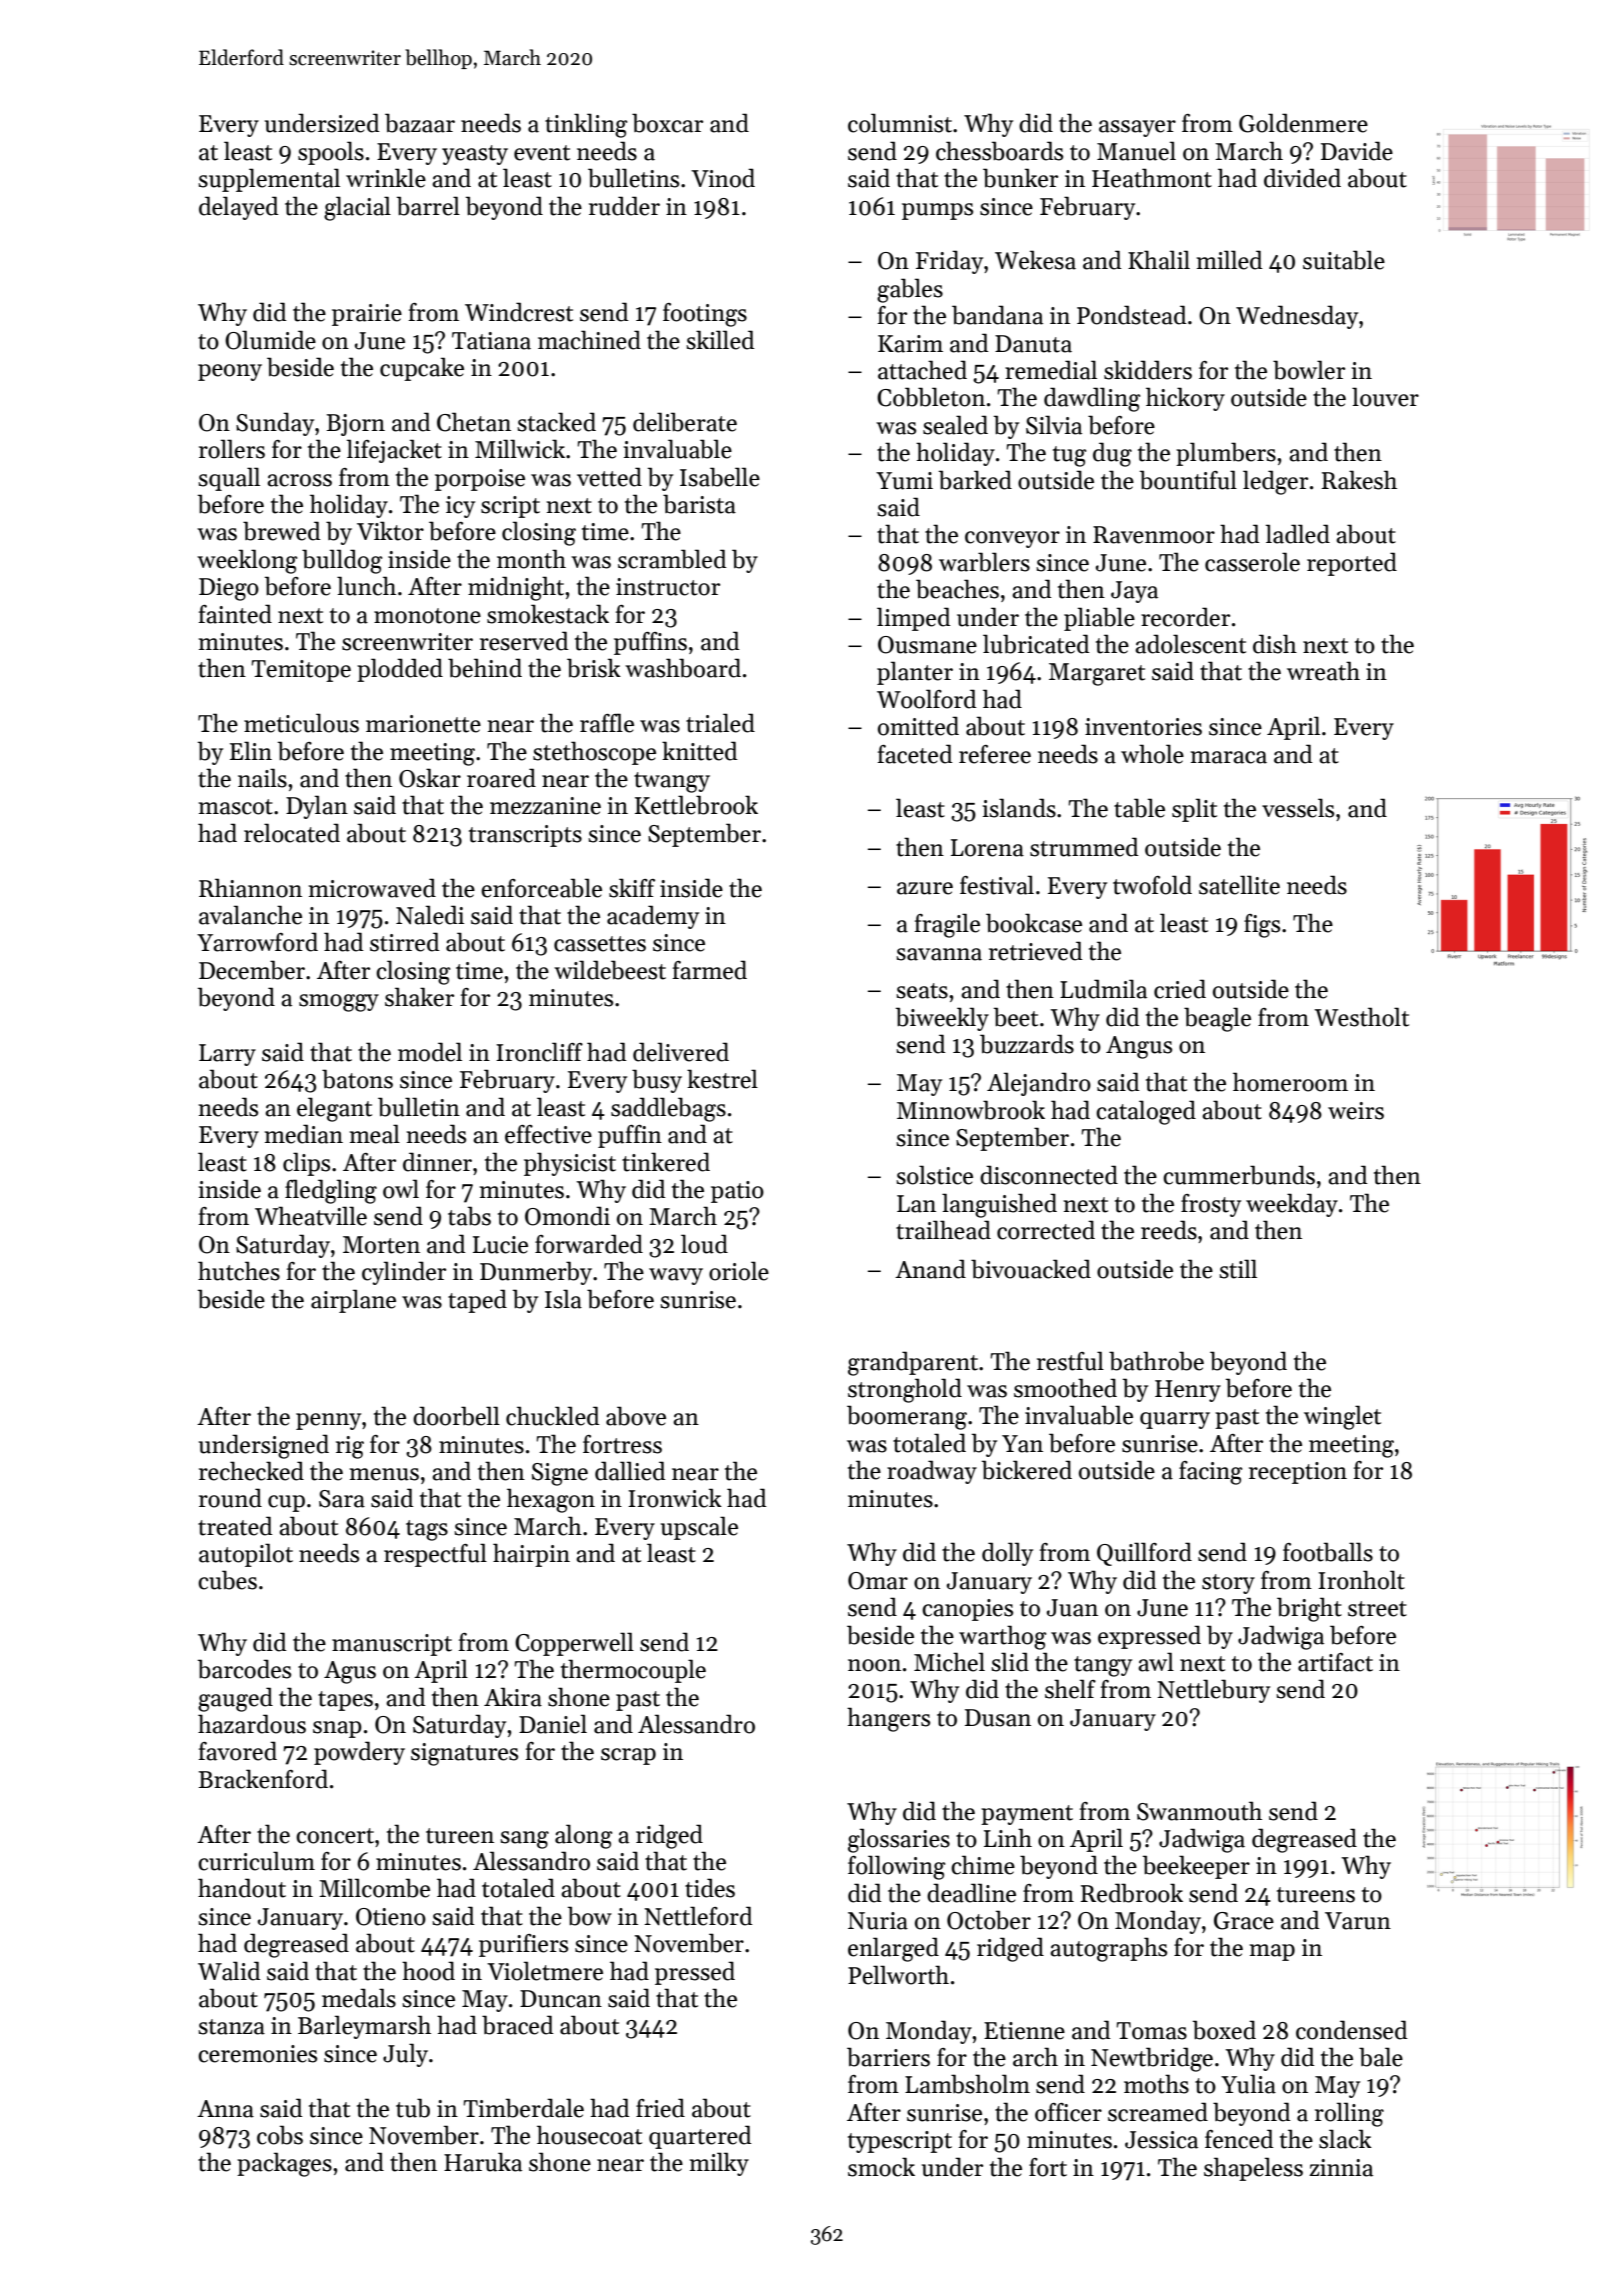  I want to click on hood, so click(428, 1971).
